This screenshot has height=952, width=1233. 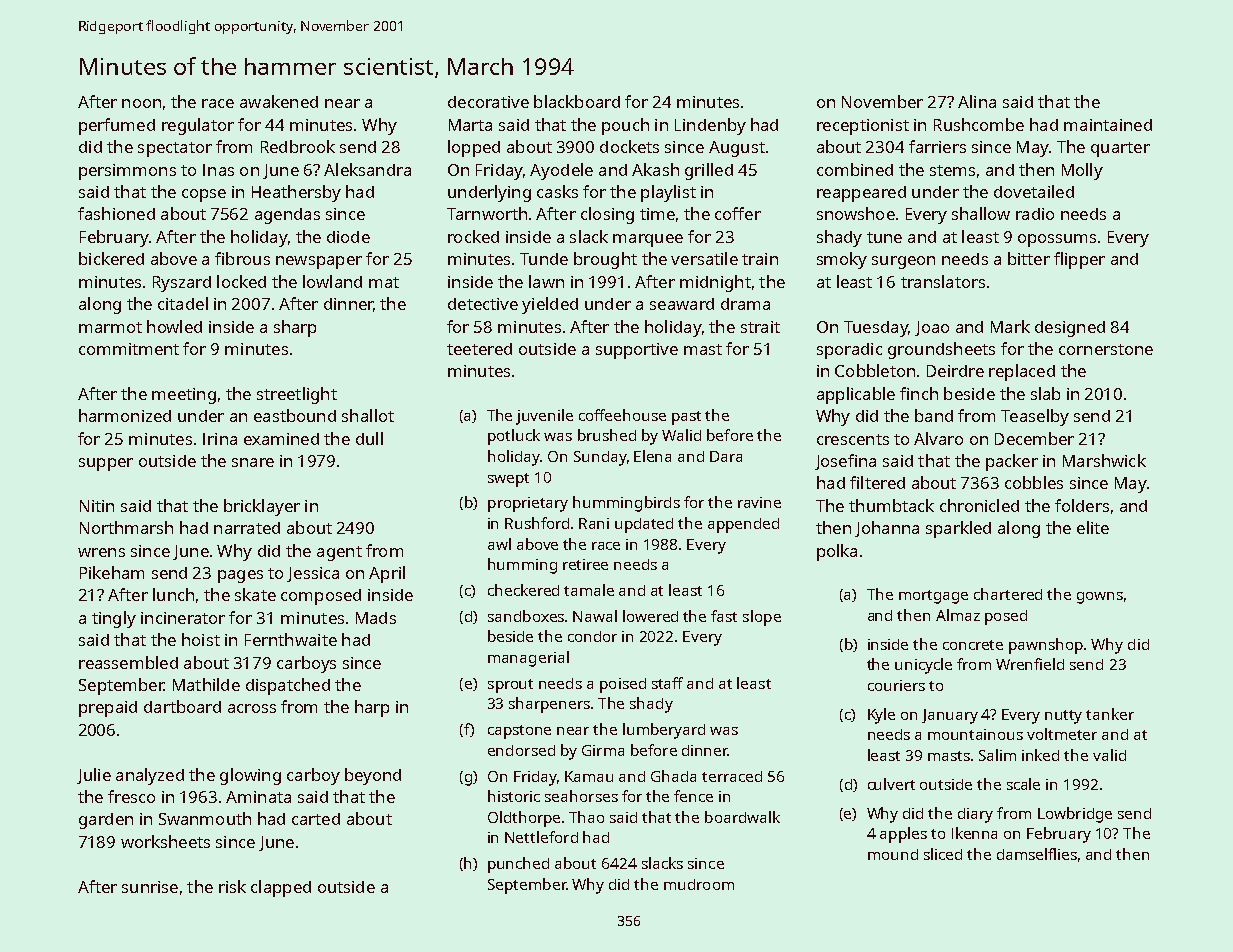 I want to click on blackboard, so click(x=577, y=101).
